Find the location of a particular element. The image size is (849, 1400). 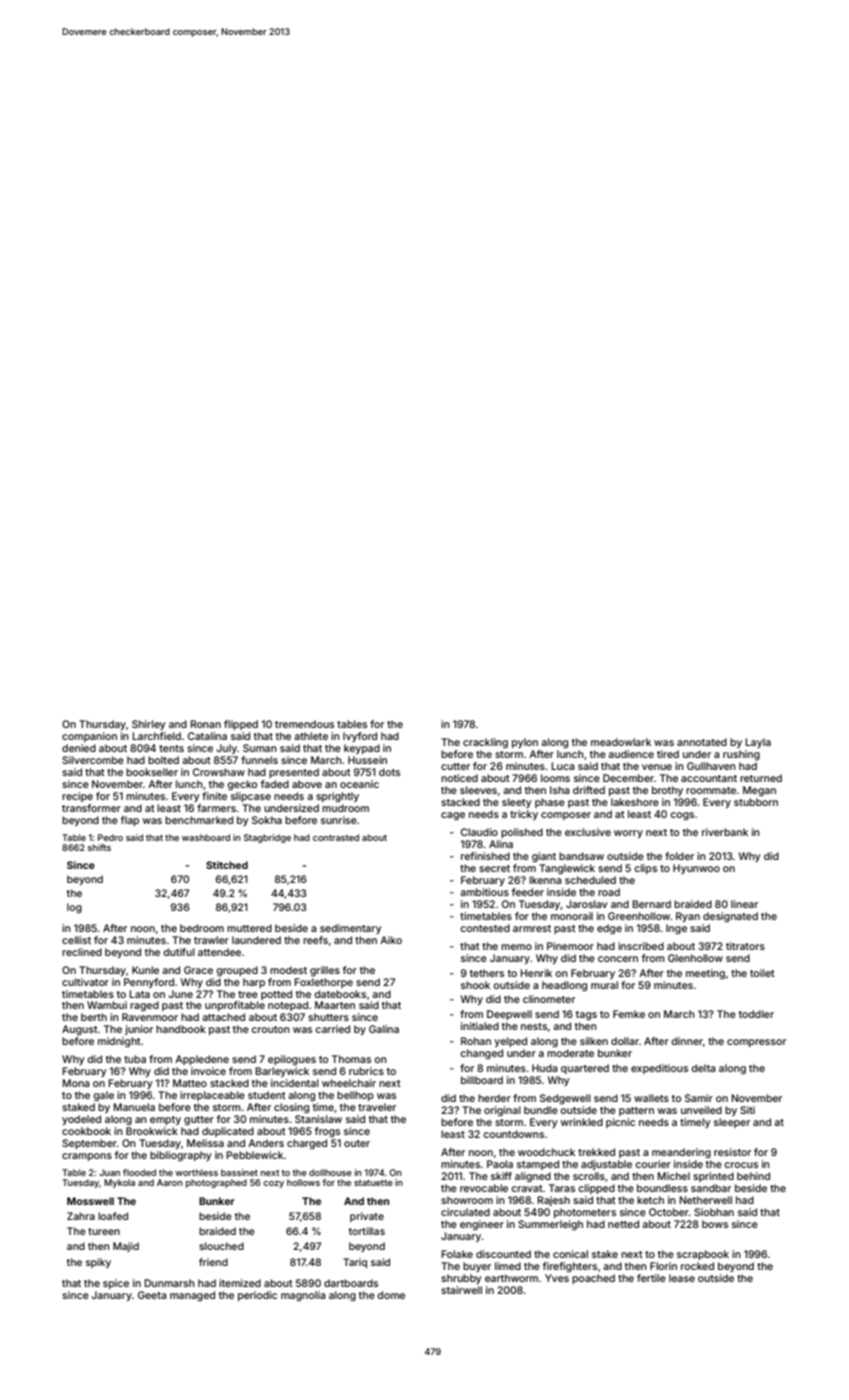

cultivator is located at coordinates (85, 982).
